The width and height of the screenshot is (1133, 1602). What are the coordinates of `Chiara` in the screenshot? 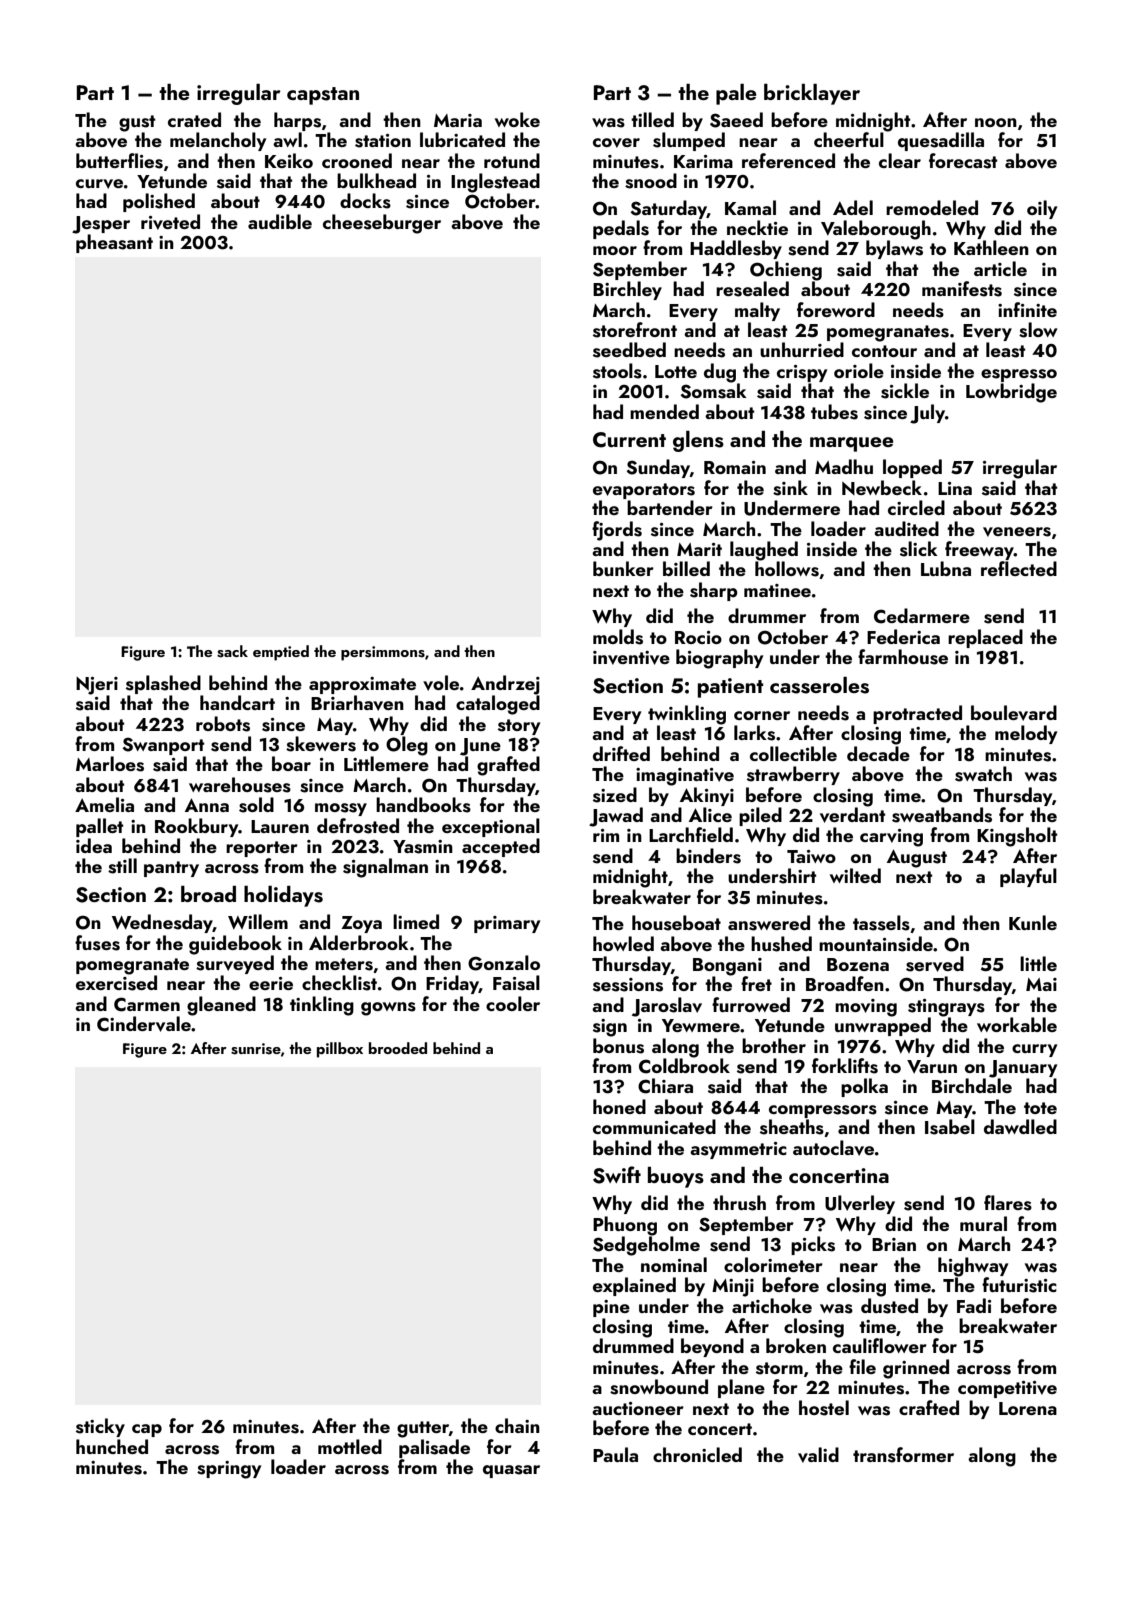 It's located at (665, 1086).
